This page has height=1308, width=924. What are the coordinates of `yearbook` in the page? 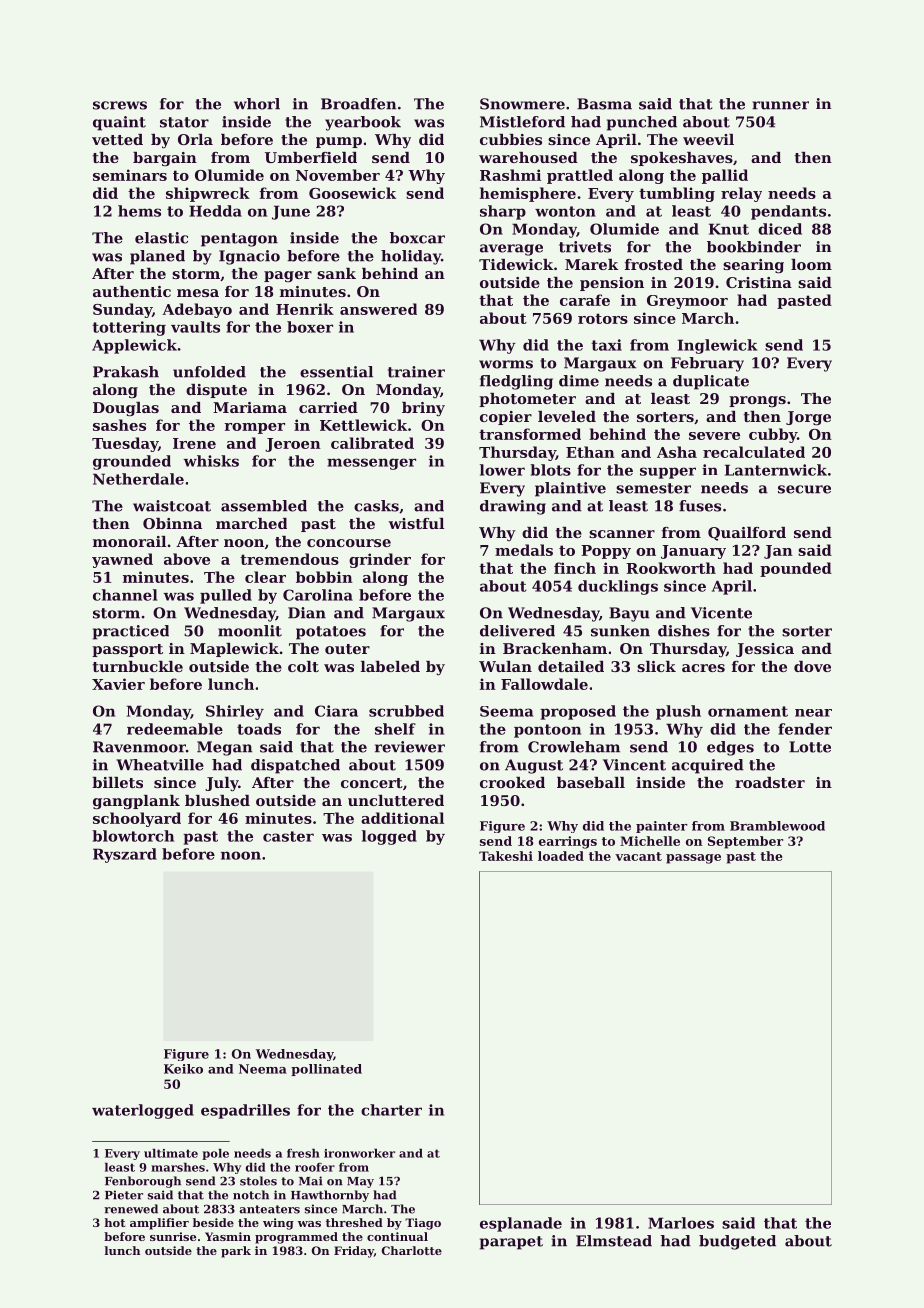 It's located at (363, 123).
